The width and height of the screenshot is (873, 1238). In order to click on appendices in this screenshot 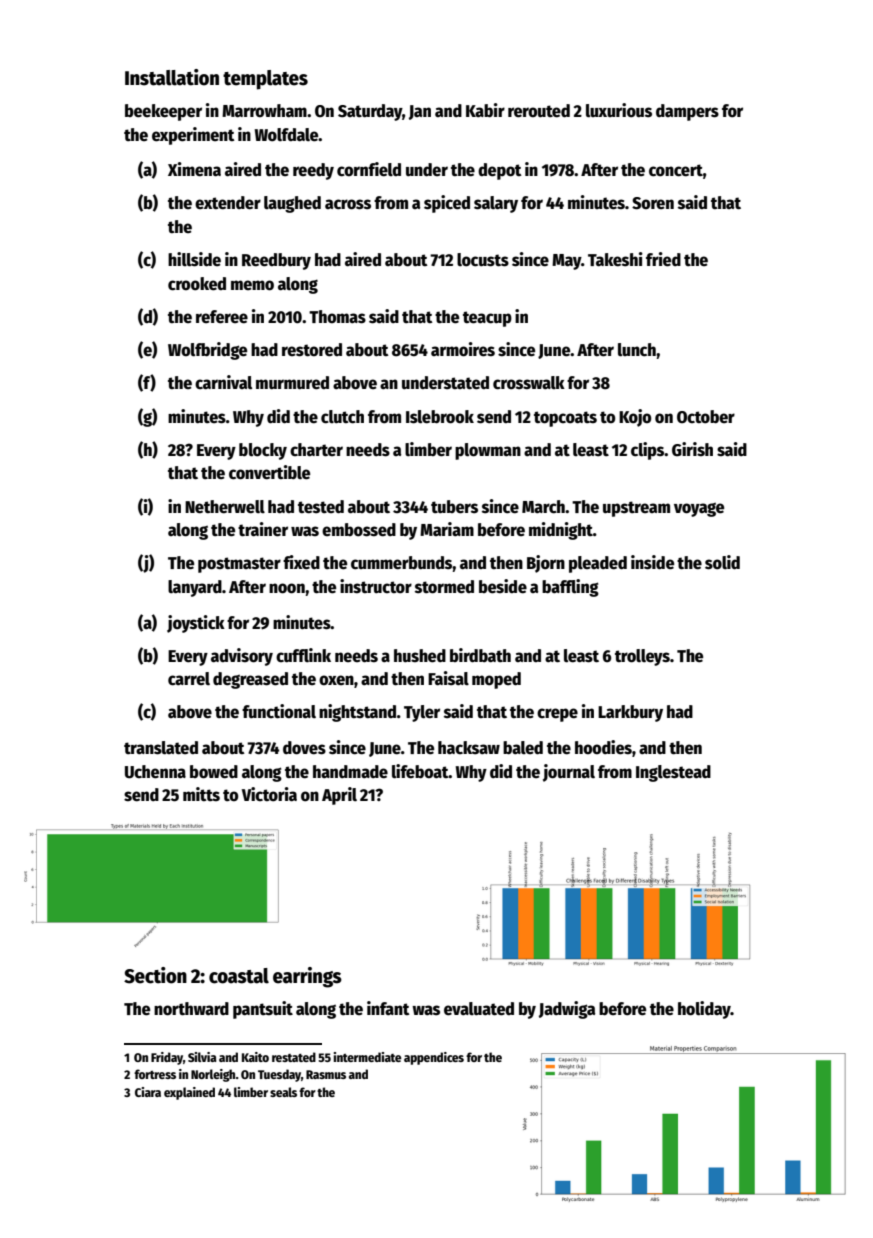, I will do `click(434, 1058)`.
